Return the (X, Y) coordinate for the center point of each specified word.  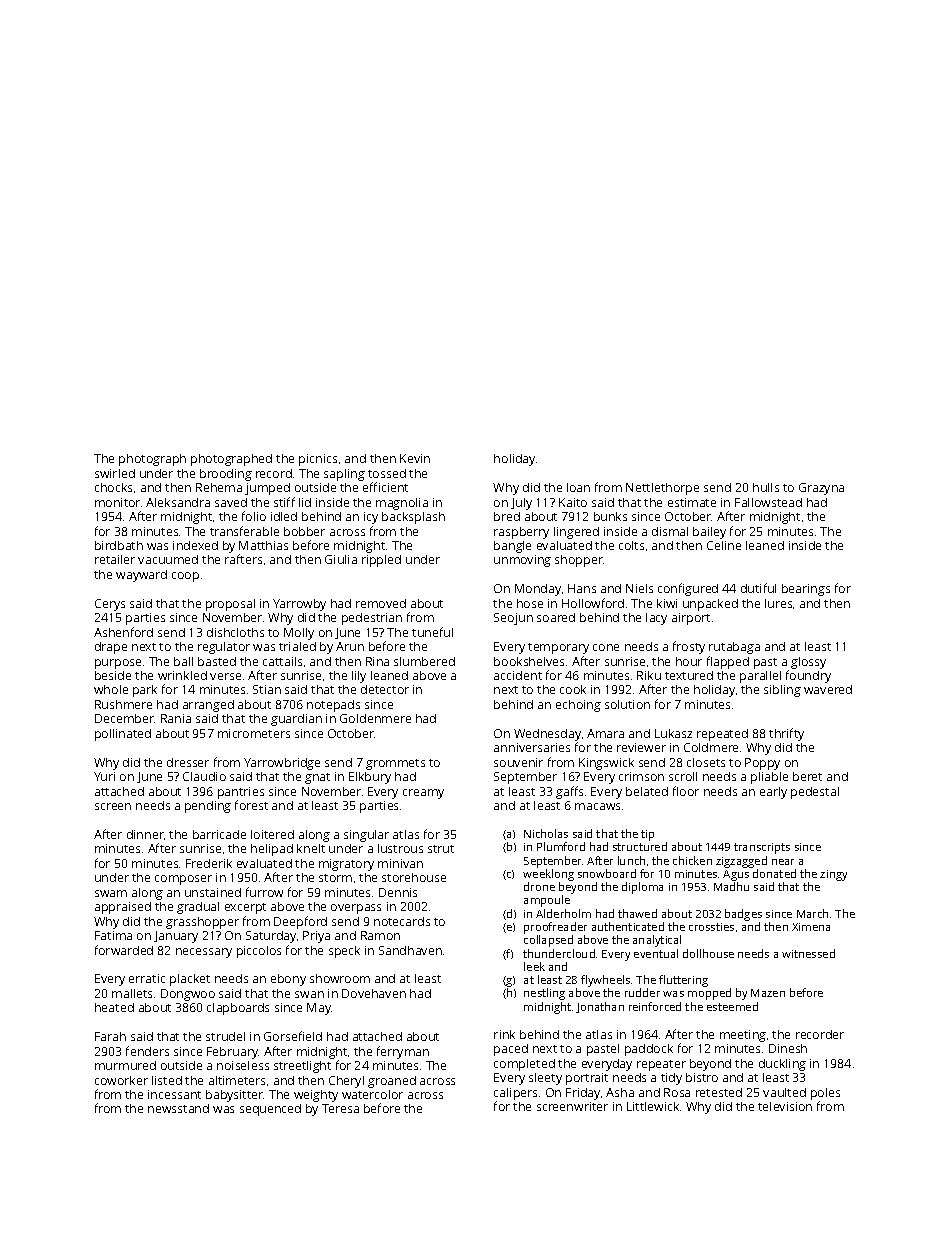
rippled (381, 561)
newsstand (178, 1108)
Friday (583, 1094)
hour (689, 661)
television (785, 1106)
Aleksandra (178, 502)
